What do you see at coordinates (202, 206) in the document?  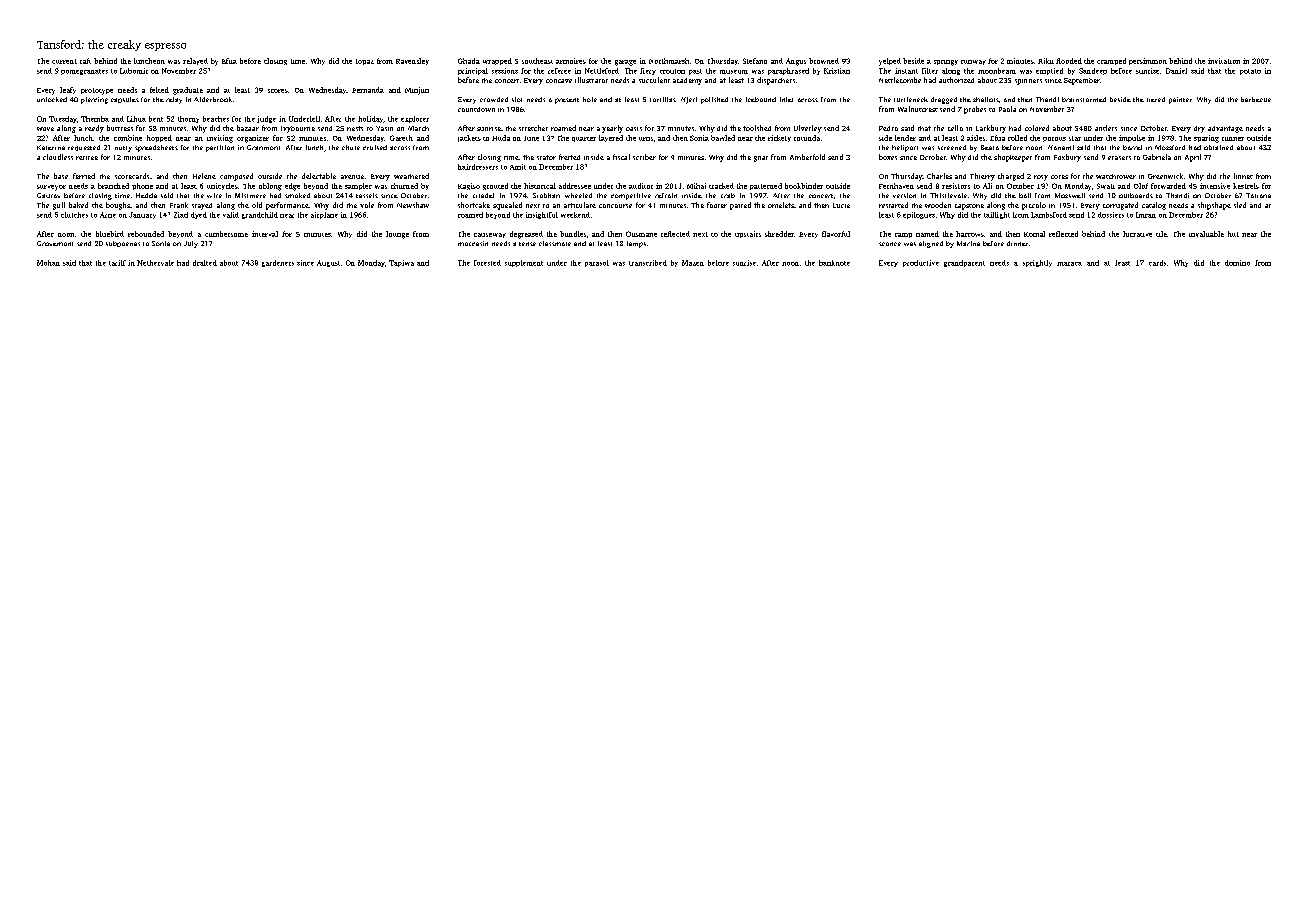 I see `stayed` at bounding box center [202, 206].
